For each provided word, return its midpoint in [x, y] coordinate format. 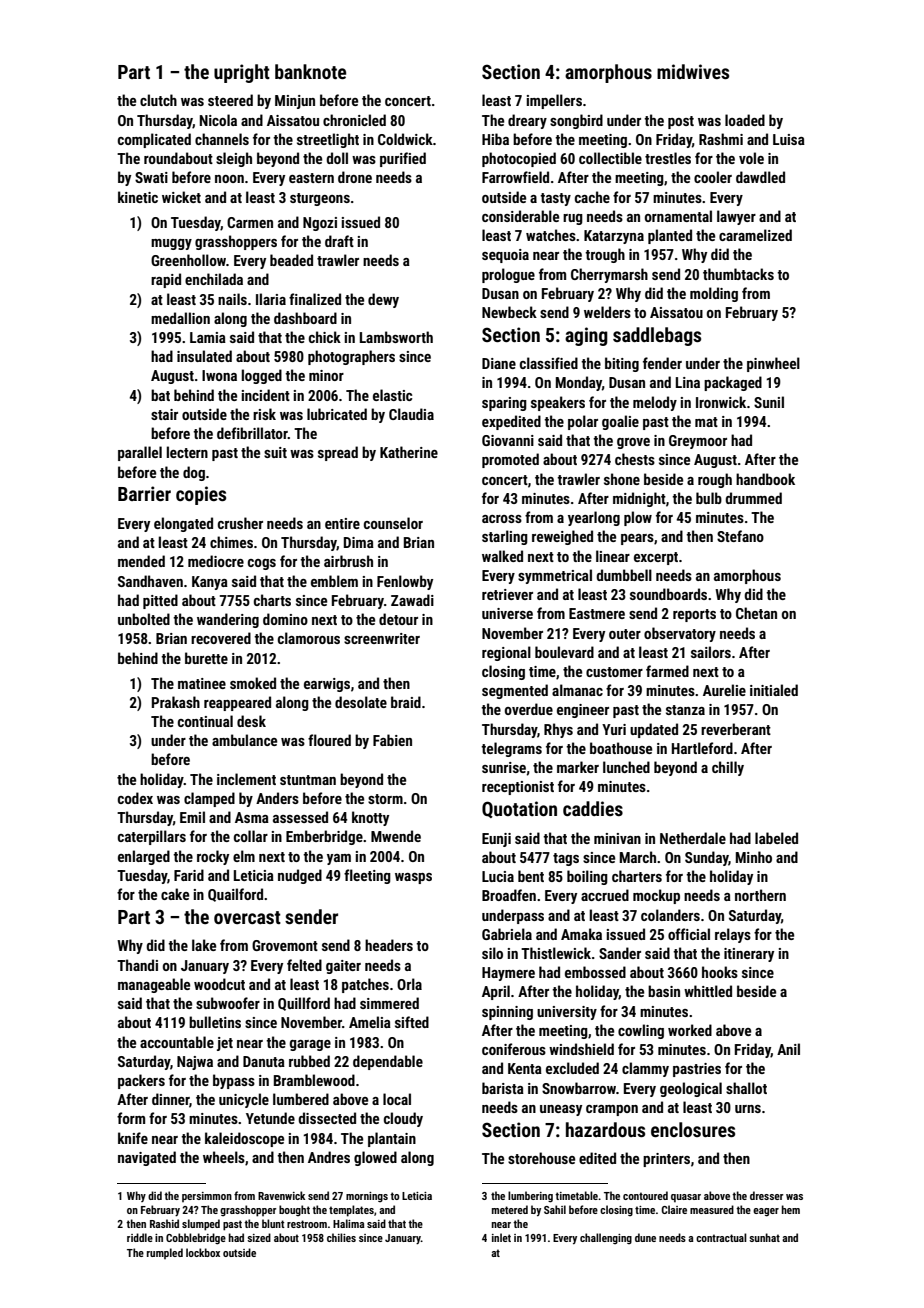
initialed [774, 690]
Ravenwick [281, 1195]
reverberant [736, 729]
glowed [375, 1158]
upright [242, 73]
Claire [674, 1209]
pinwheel [773, 364]
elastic [392, 395]
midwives [693, 71]
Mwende [396, 836]
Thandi [137, 965]
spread [338, 453]
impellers [554, 101]
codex [135, 798]
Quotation [519, 809]
